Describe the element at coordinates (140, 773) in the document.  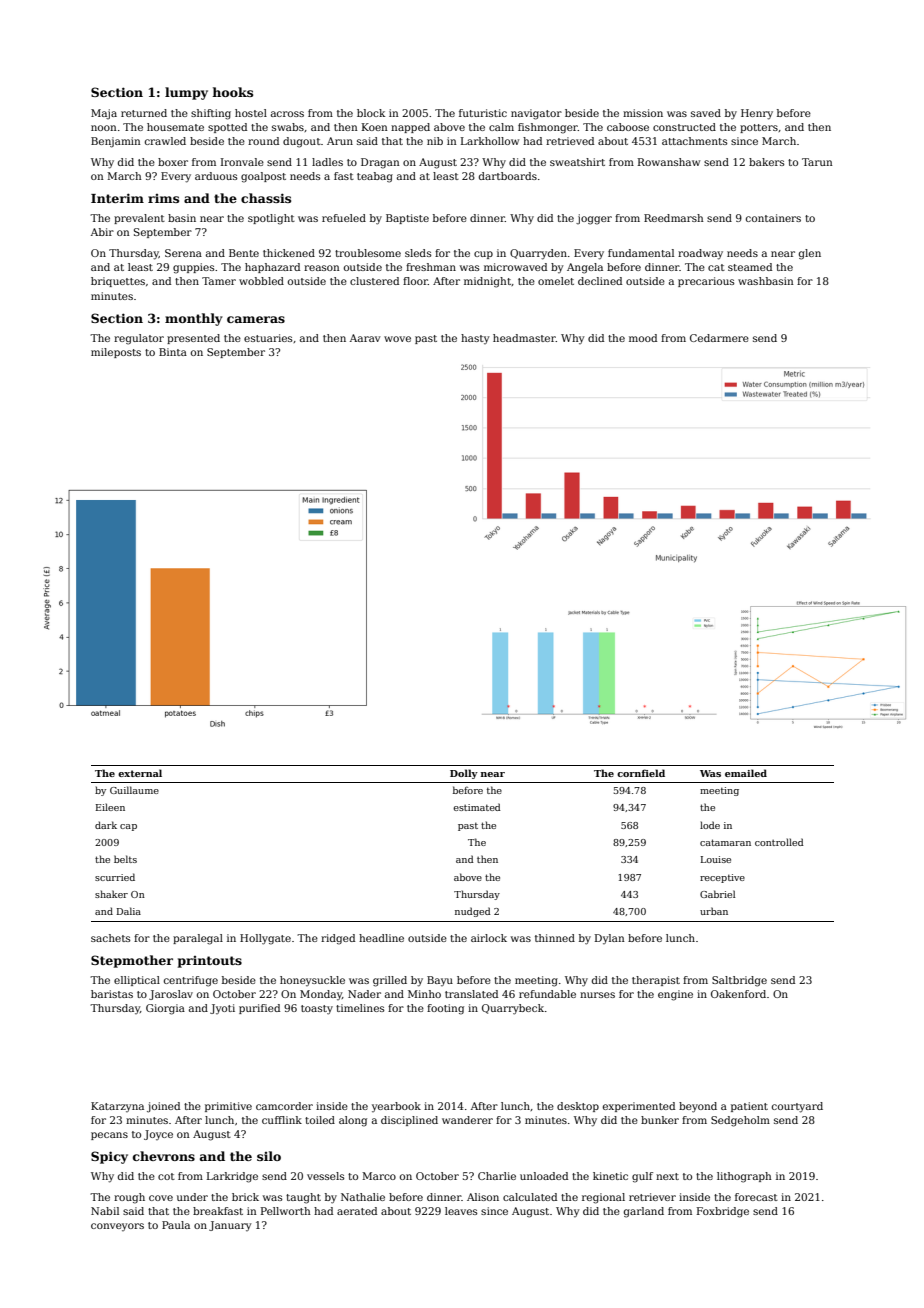
I see `external` at that location.
